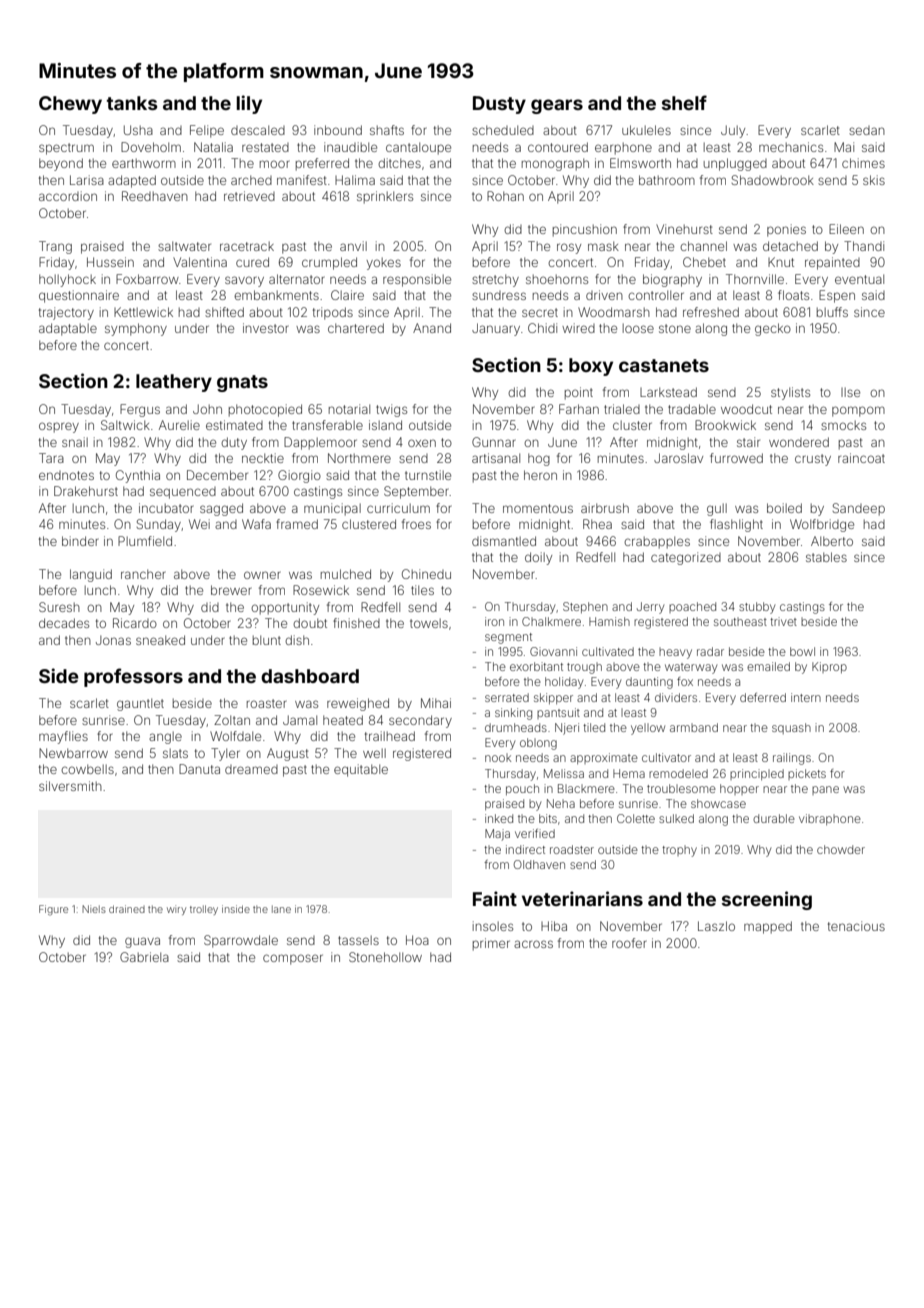  I want to click on sedan, so click(867, 130).
